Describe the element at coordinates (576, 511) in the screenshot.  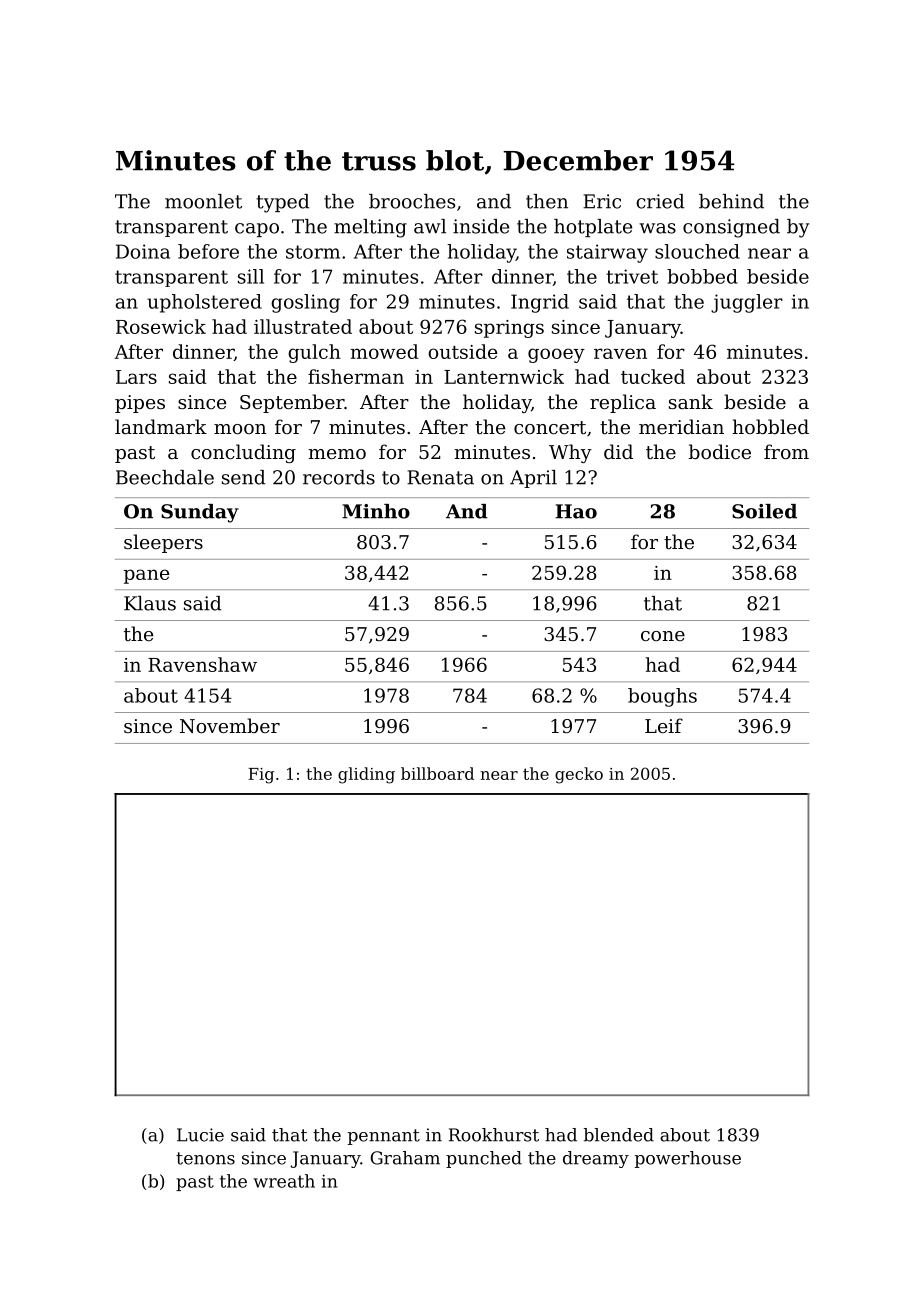
I see `Hao` at that location.
